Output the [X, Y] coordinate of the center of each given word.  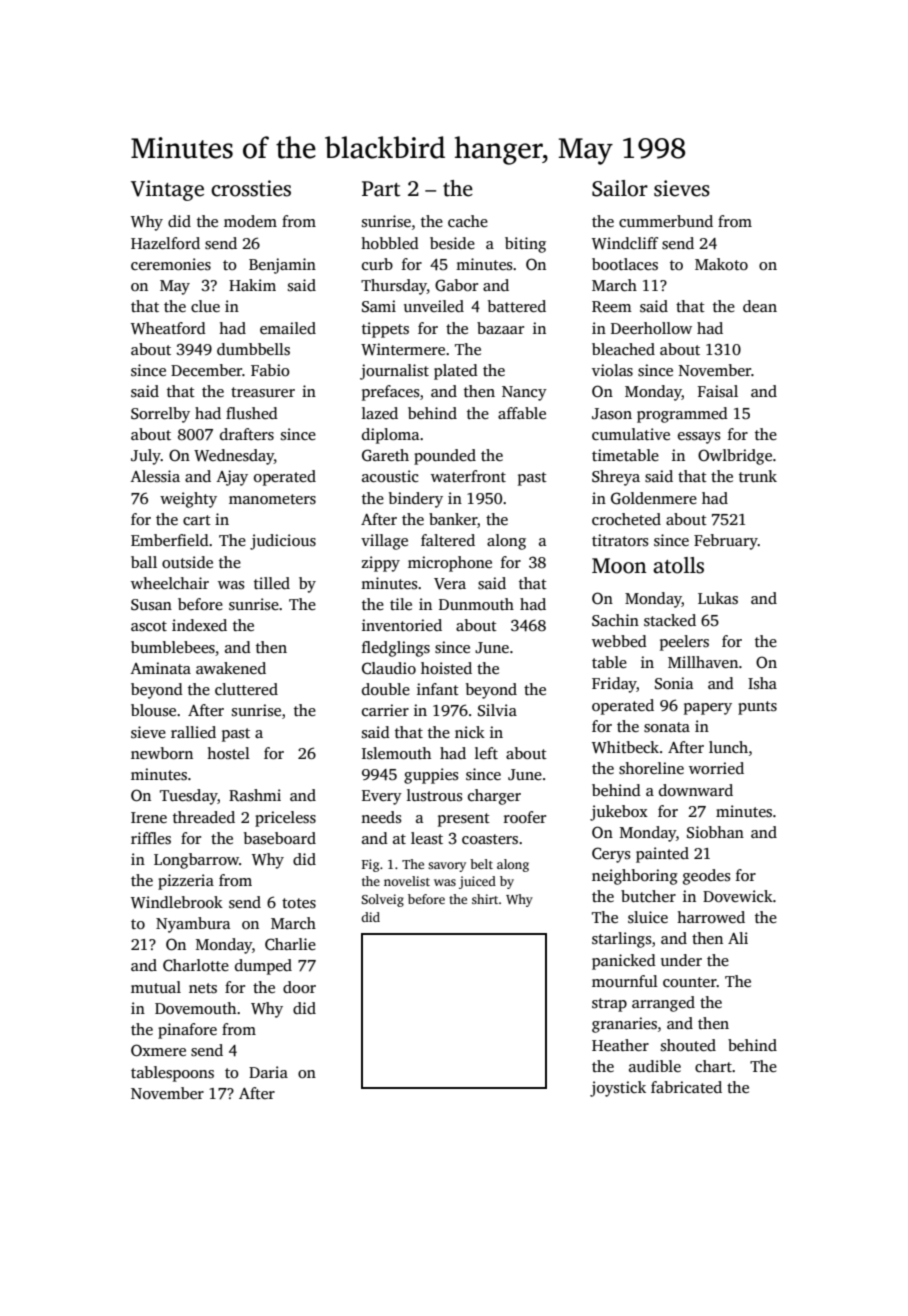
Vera [450, 583]
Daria [268, 1072]
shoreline [651, 768]
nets [203, 988]
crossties [251, 188]
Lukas [718, 598]
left [486, 753]
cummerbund [666, 221]
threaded [204, 817]
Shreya [616, 478]
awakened [231, 668]
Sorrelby [160, 415]
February [726, 542]
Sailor [620, 188]
